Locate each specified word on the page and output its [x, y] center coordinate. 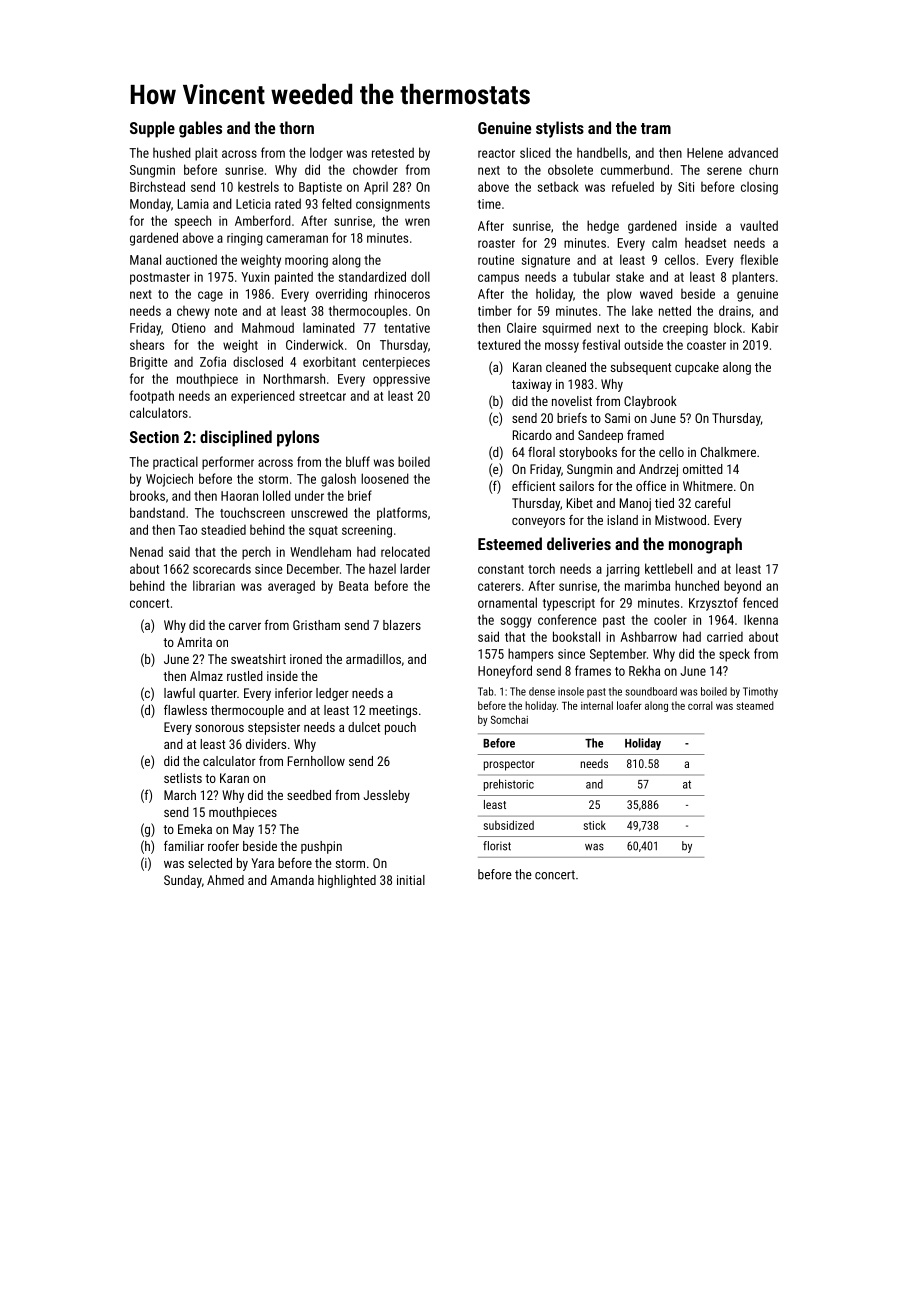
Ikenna [761, 619]
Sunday [183, 881]
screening [367, 531]
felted [337, 203]
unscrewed [319, 512]
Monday [150, 205]
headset [705, 243]
